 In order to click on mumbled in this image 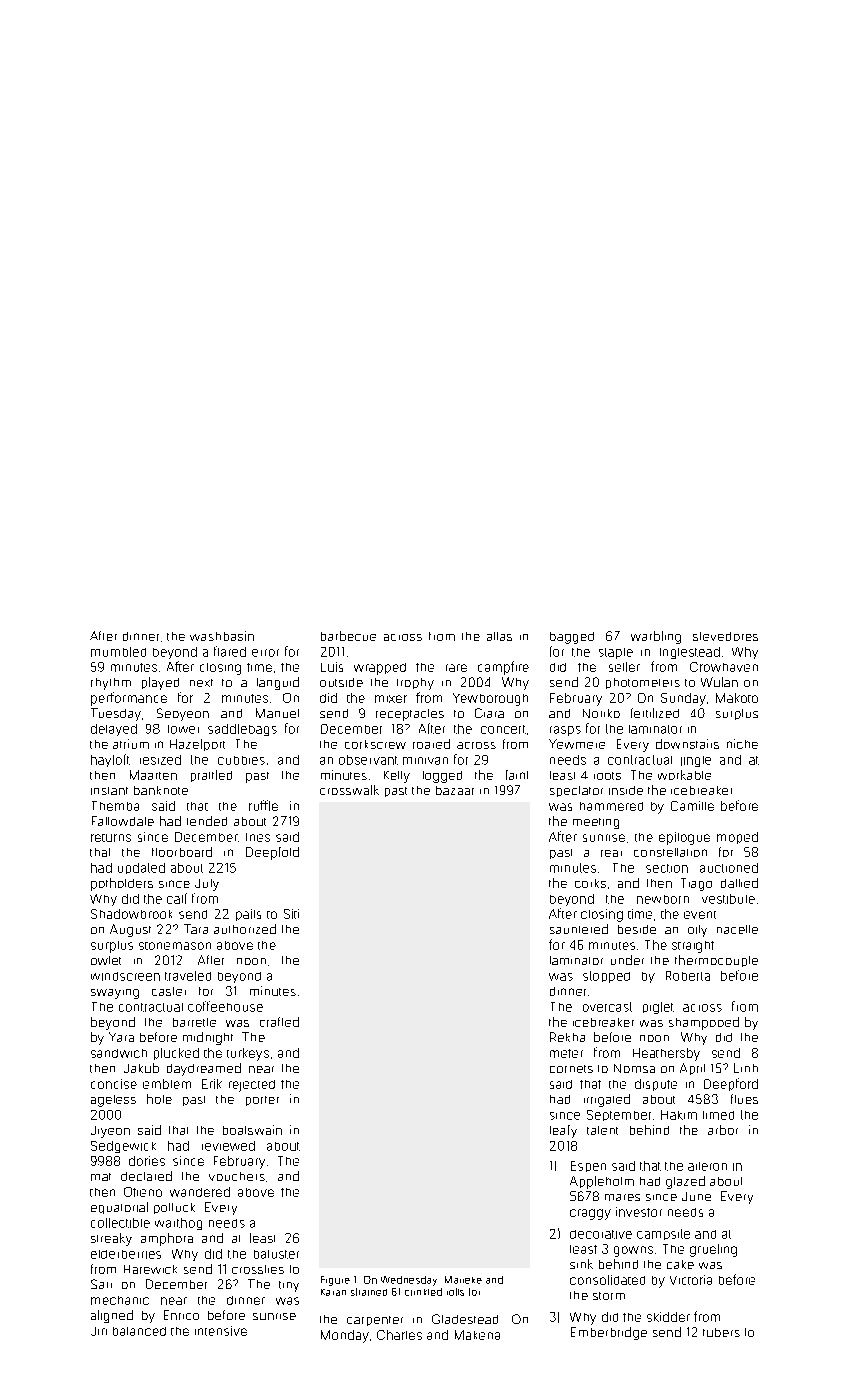, I will do `click(118, 652)`.
